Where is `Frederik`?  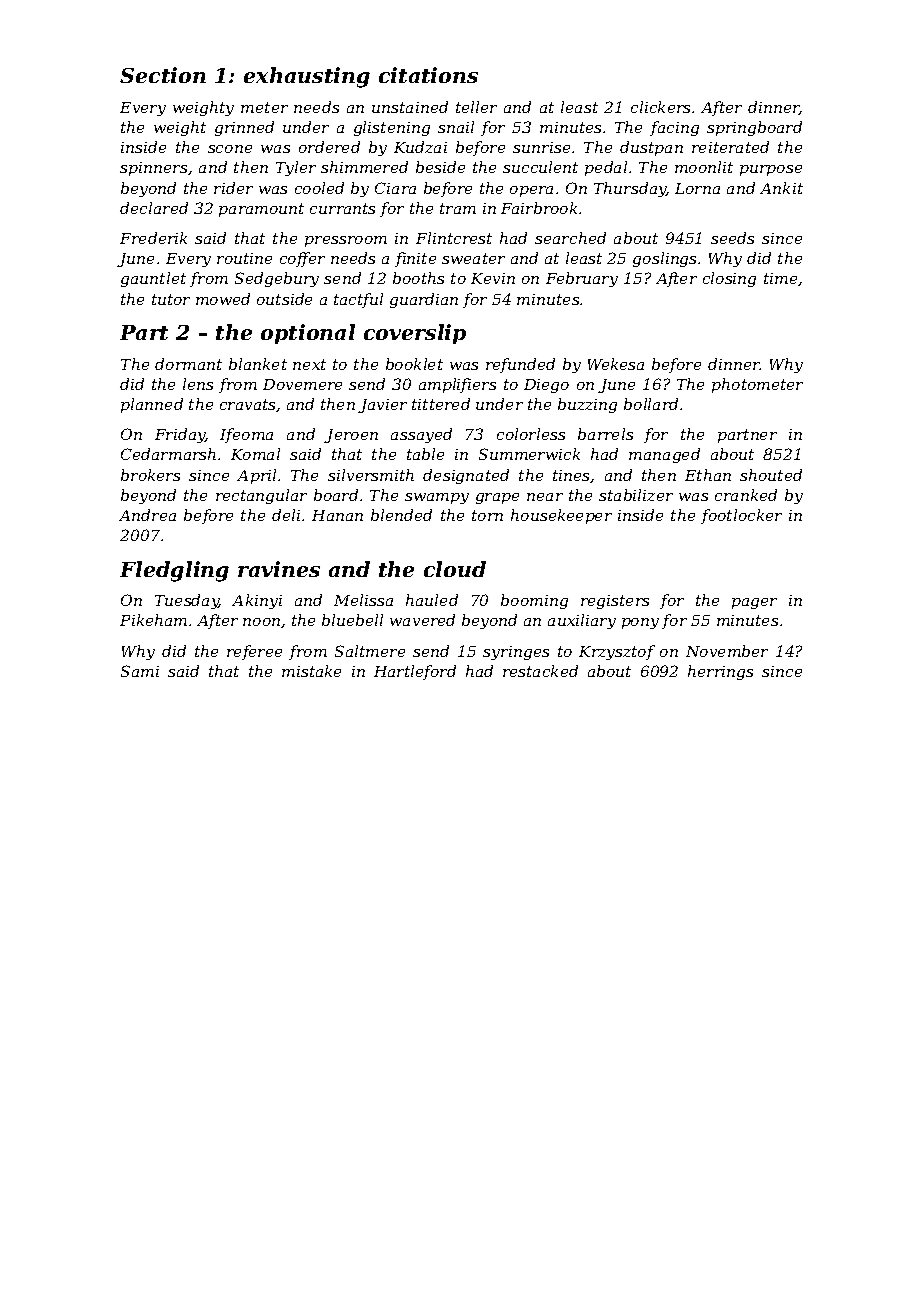
Frederik is located at coordinates (153, 238).
